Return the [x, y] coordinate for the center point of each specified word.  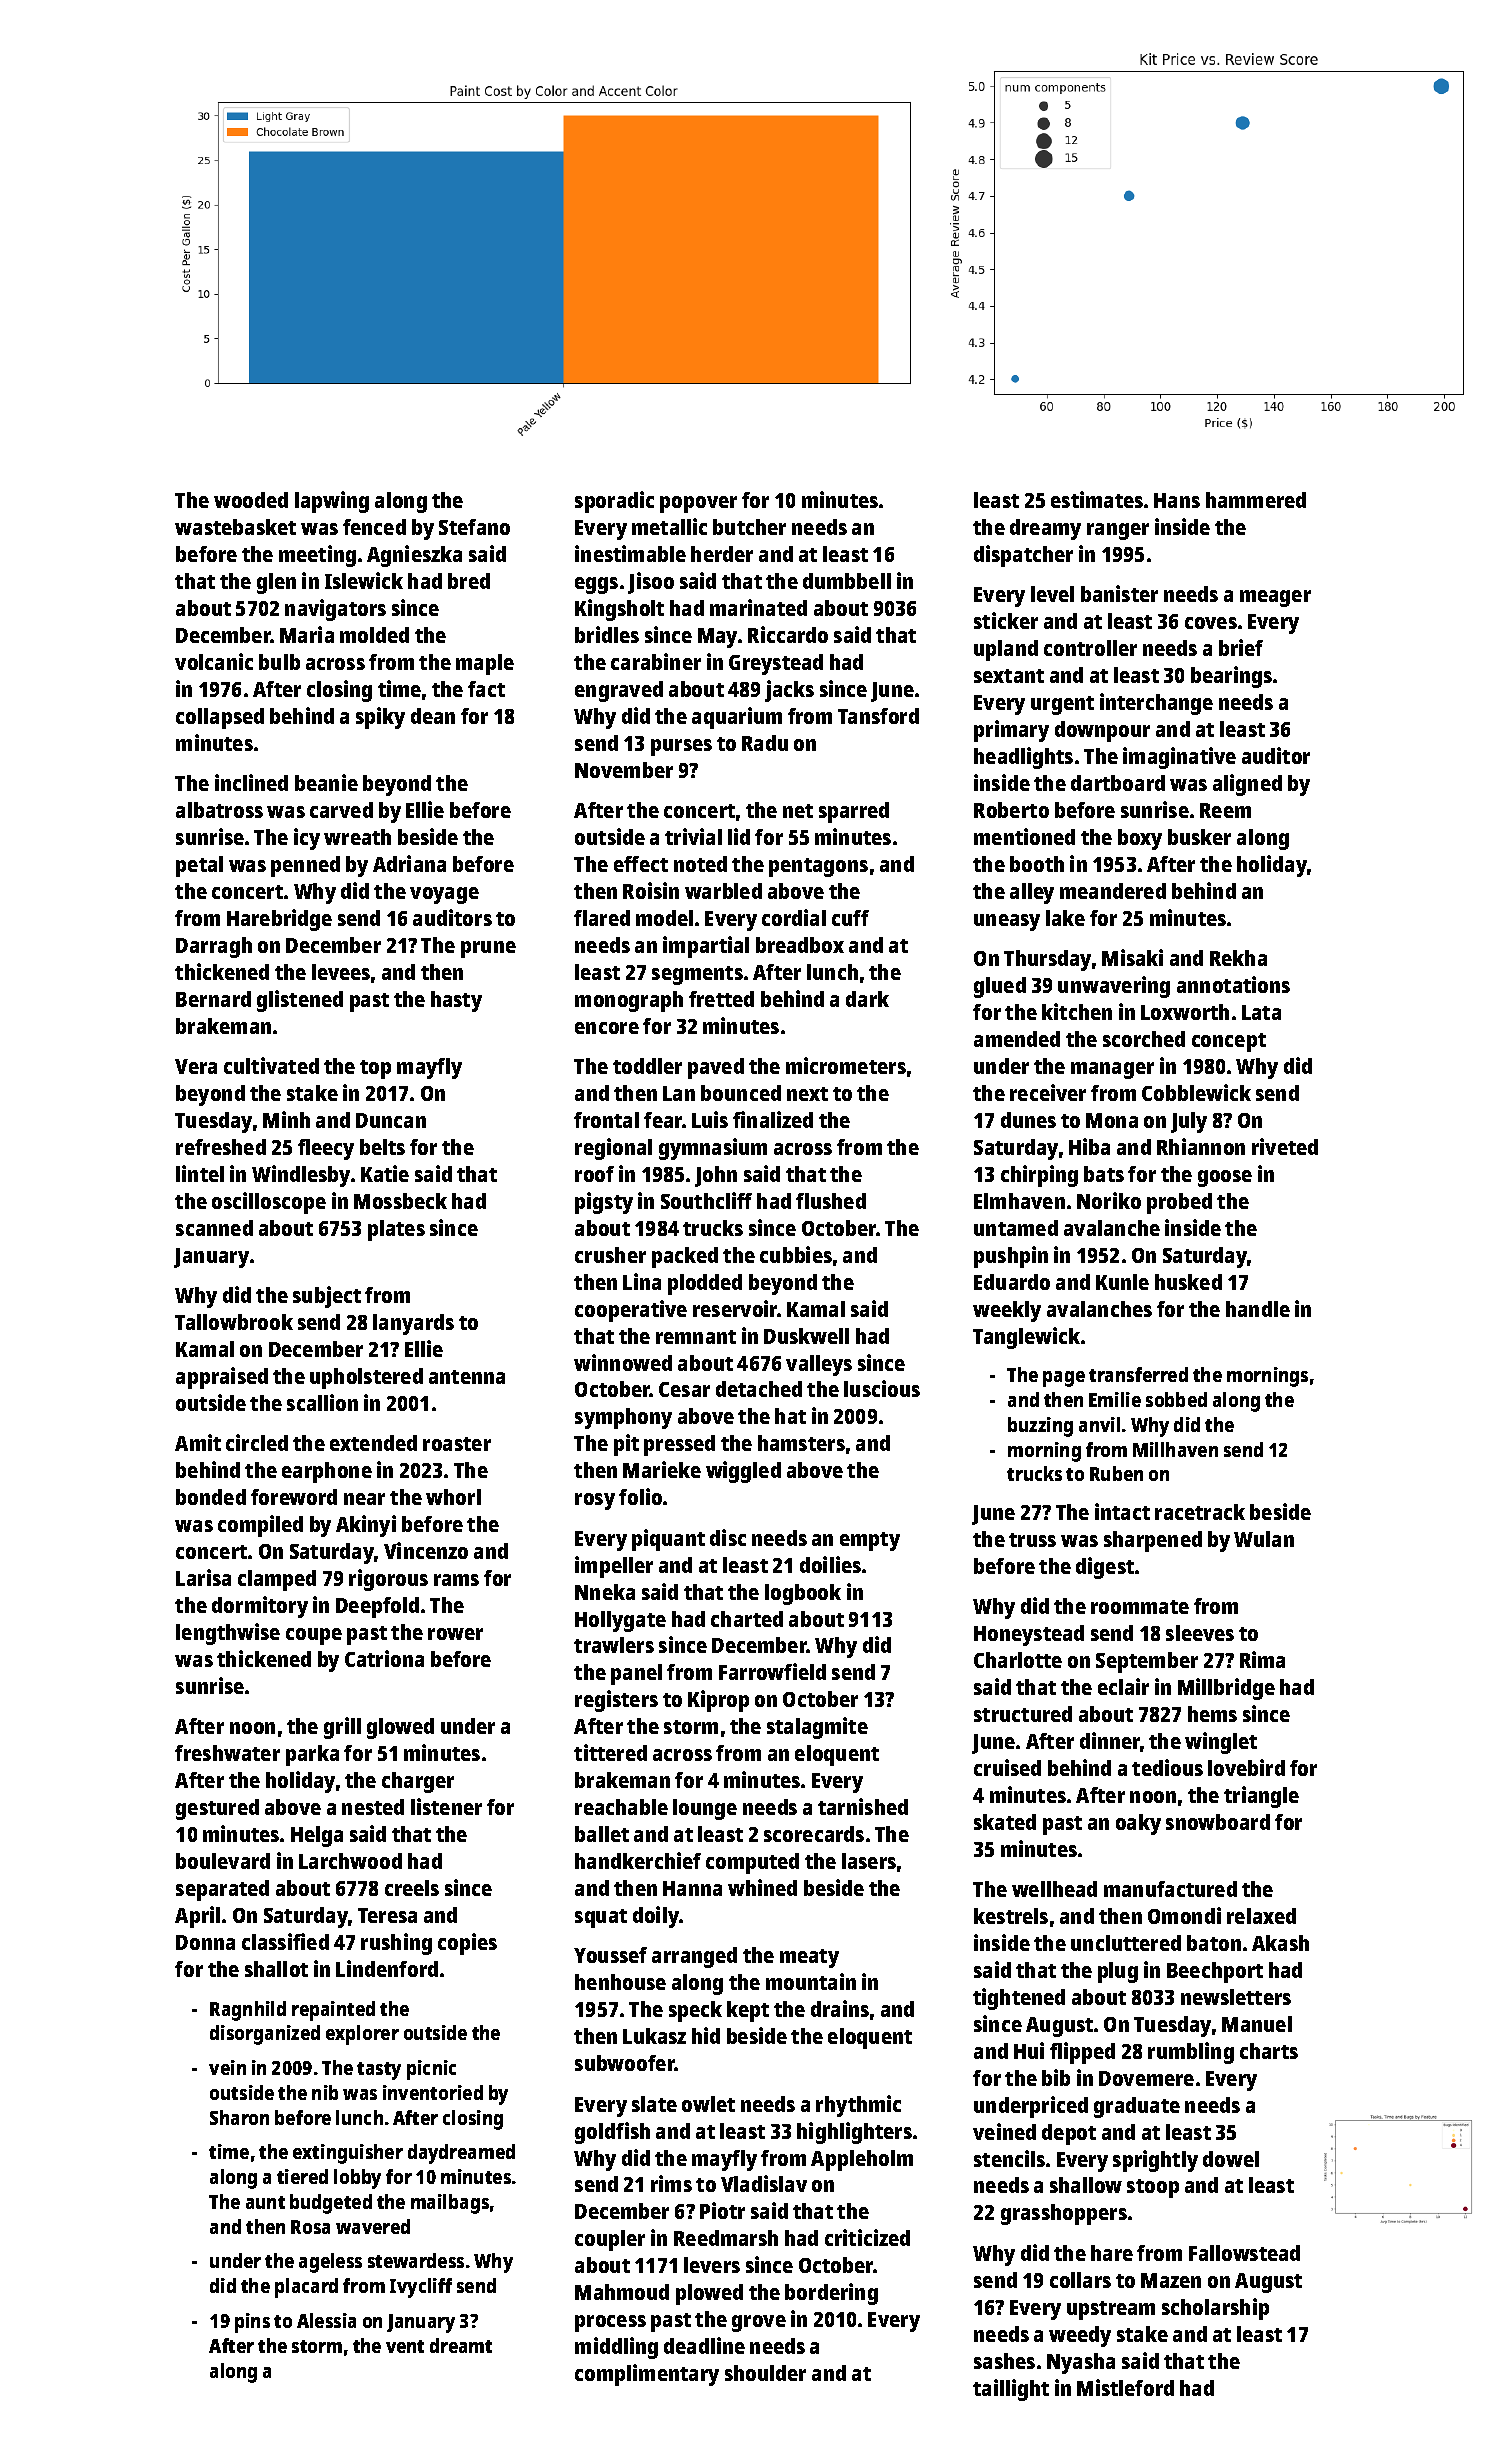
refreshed [221, 1147]
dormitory [260, 1607]
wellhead [1054, 1889]
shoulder [765, 2373]
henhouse [620, 1982]
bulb [279, 662]
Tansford [878, 716]
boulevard [223, 1861]
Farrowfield [772, 1671]
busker [1199, 837]
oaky [1138, 1824]
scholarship [1215, 2309]
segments [697, 975]
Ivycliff [421, 2288]
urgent [1062, 705]
